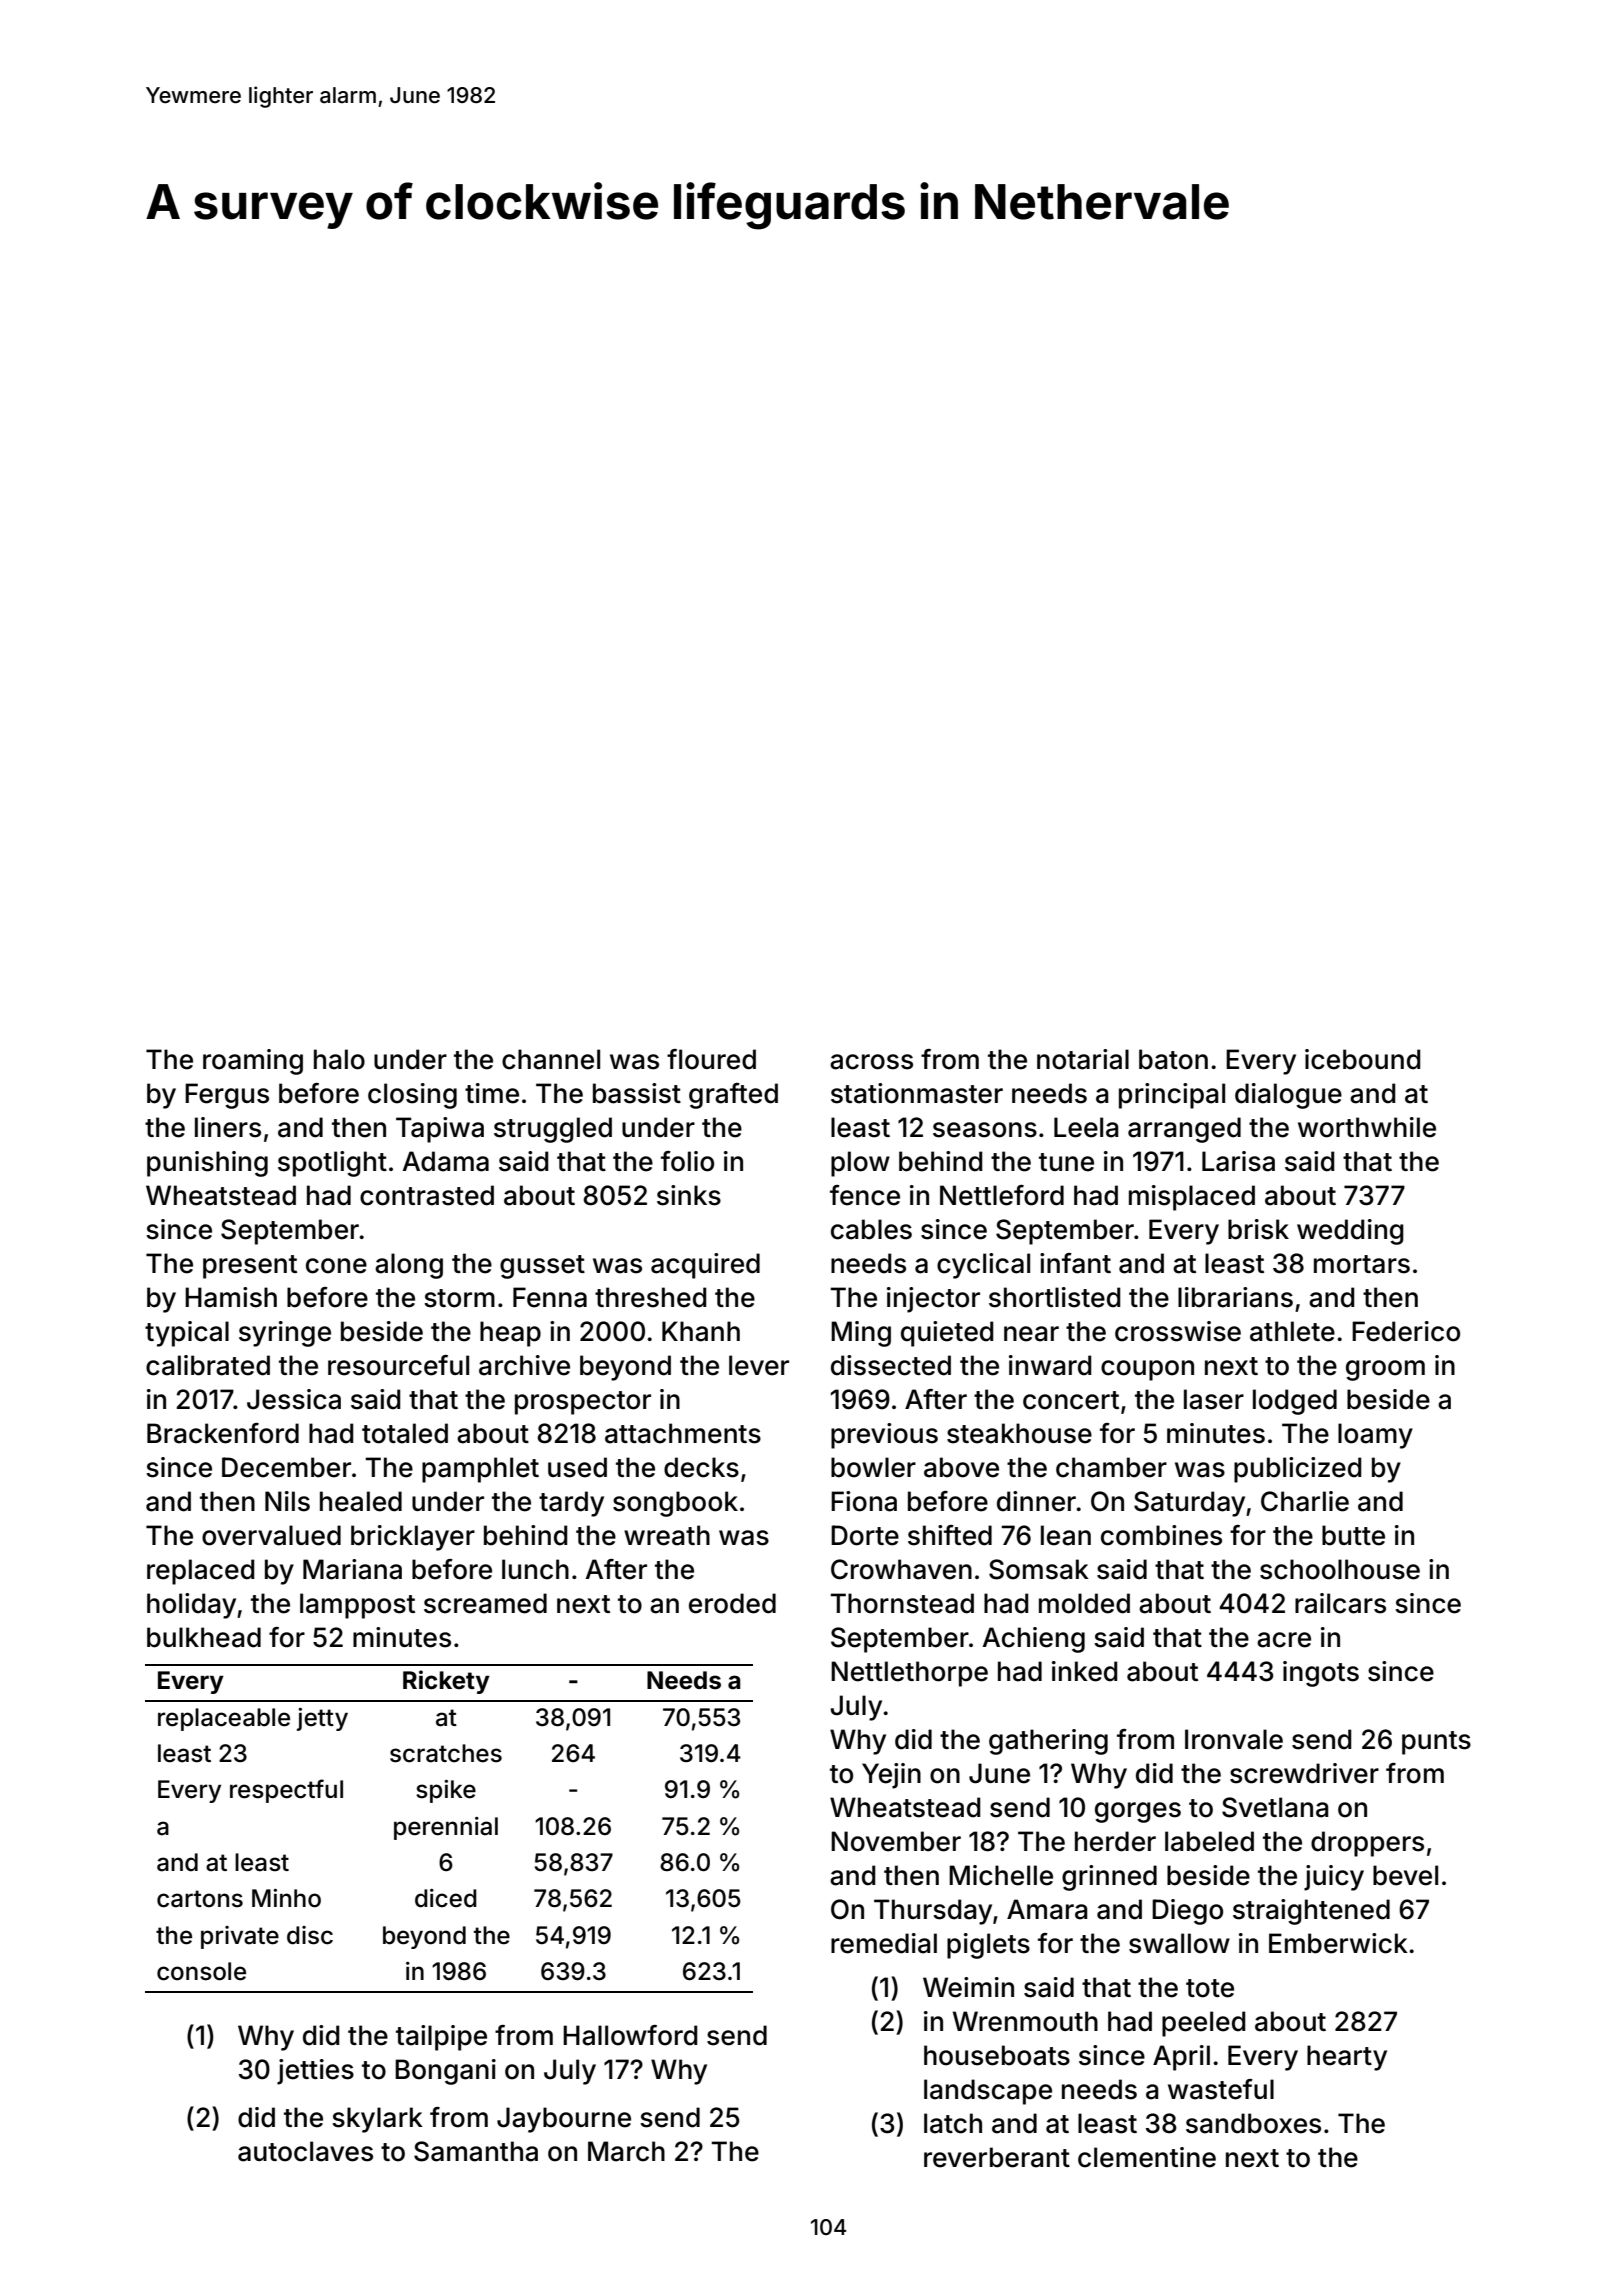  Describe the element at coordinates (1405, 1875) in the screenshot. I see `bevel` at that location.
